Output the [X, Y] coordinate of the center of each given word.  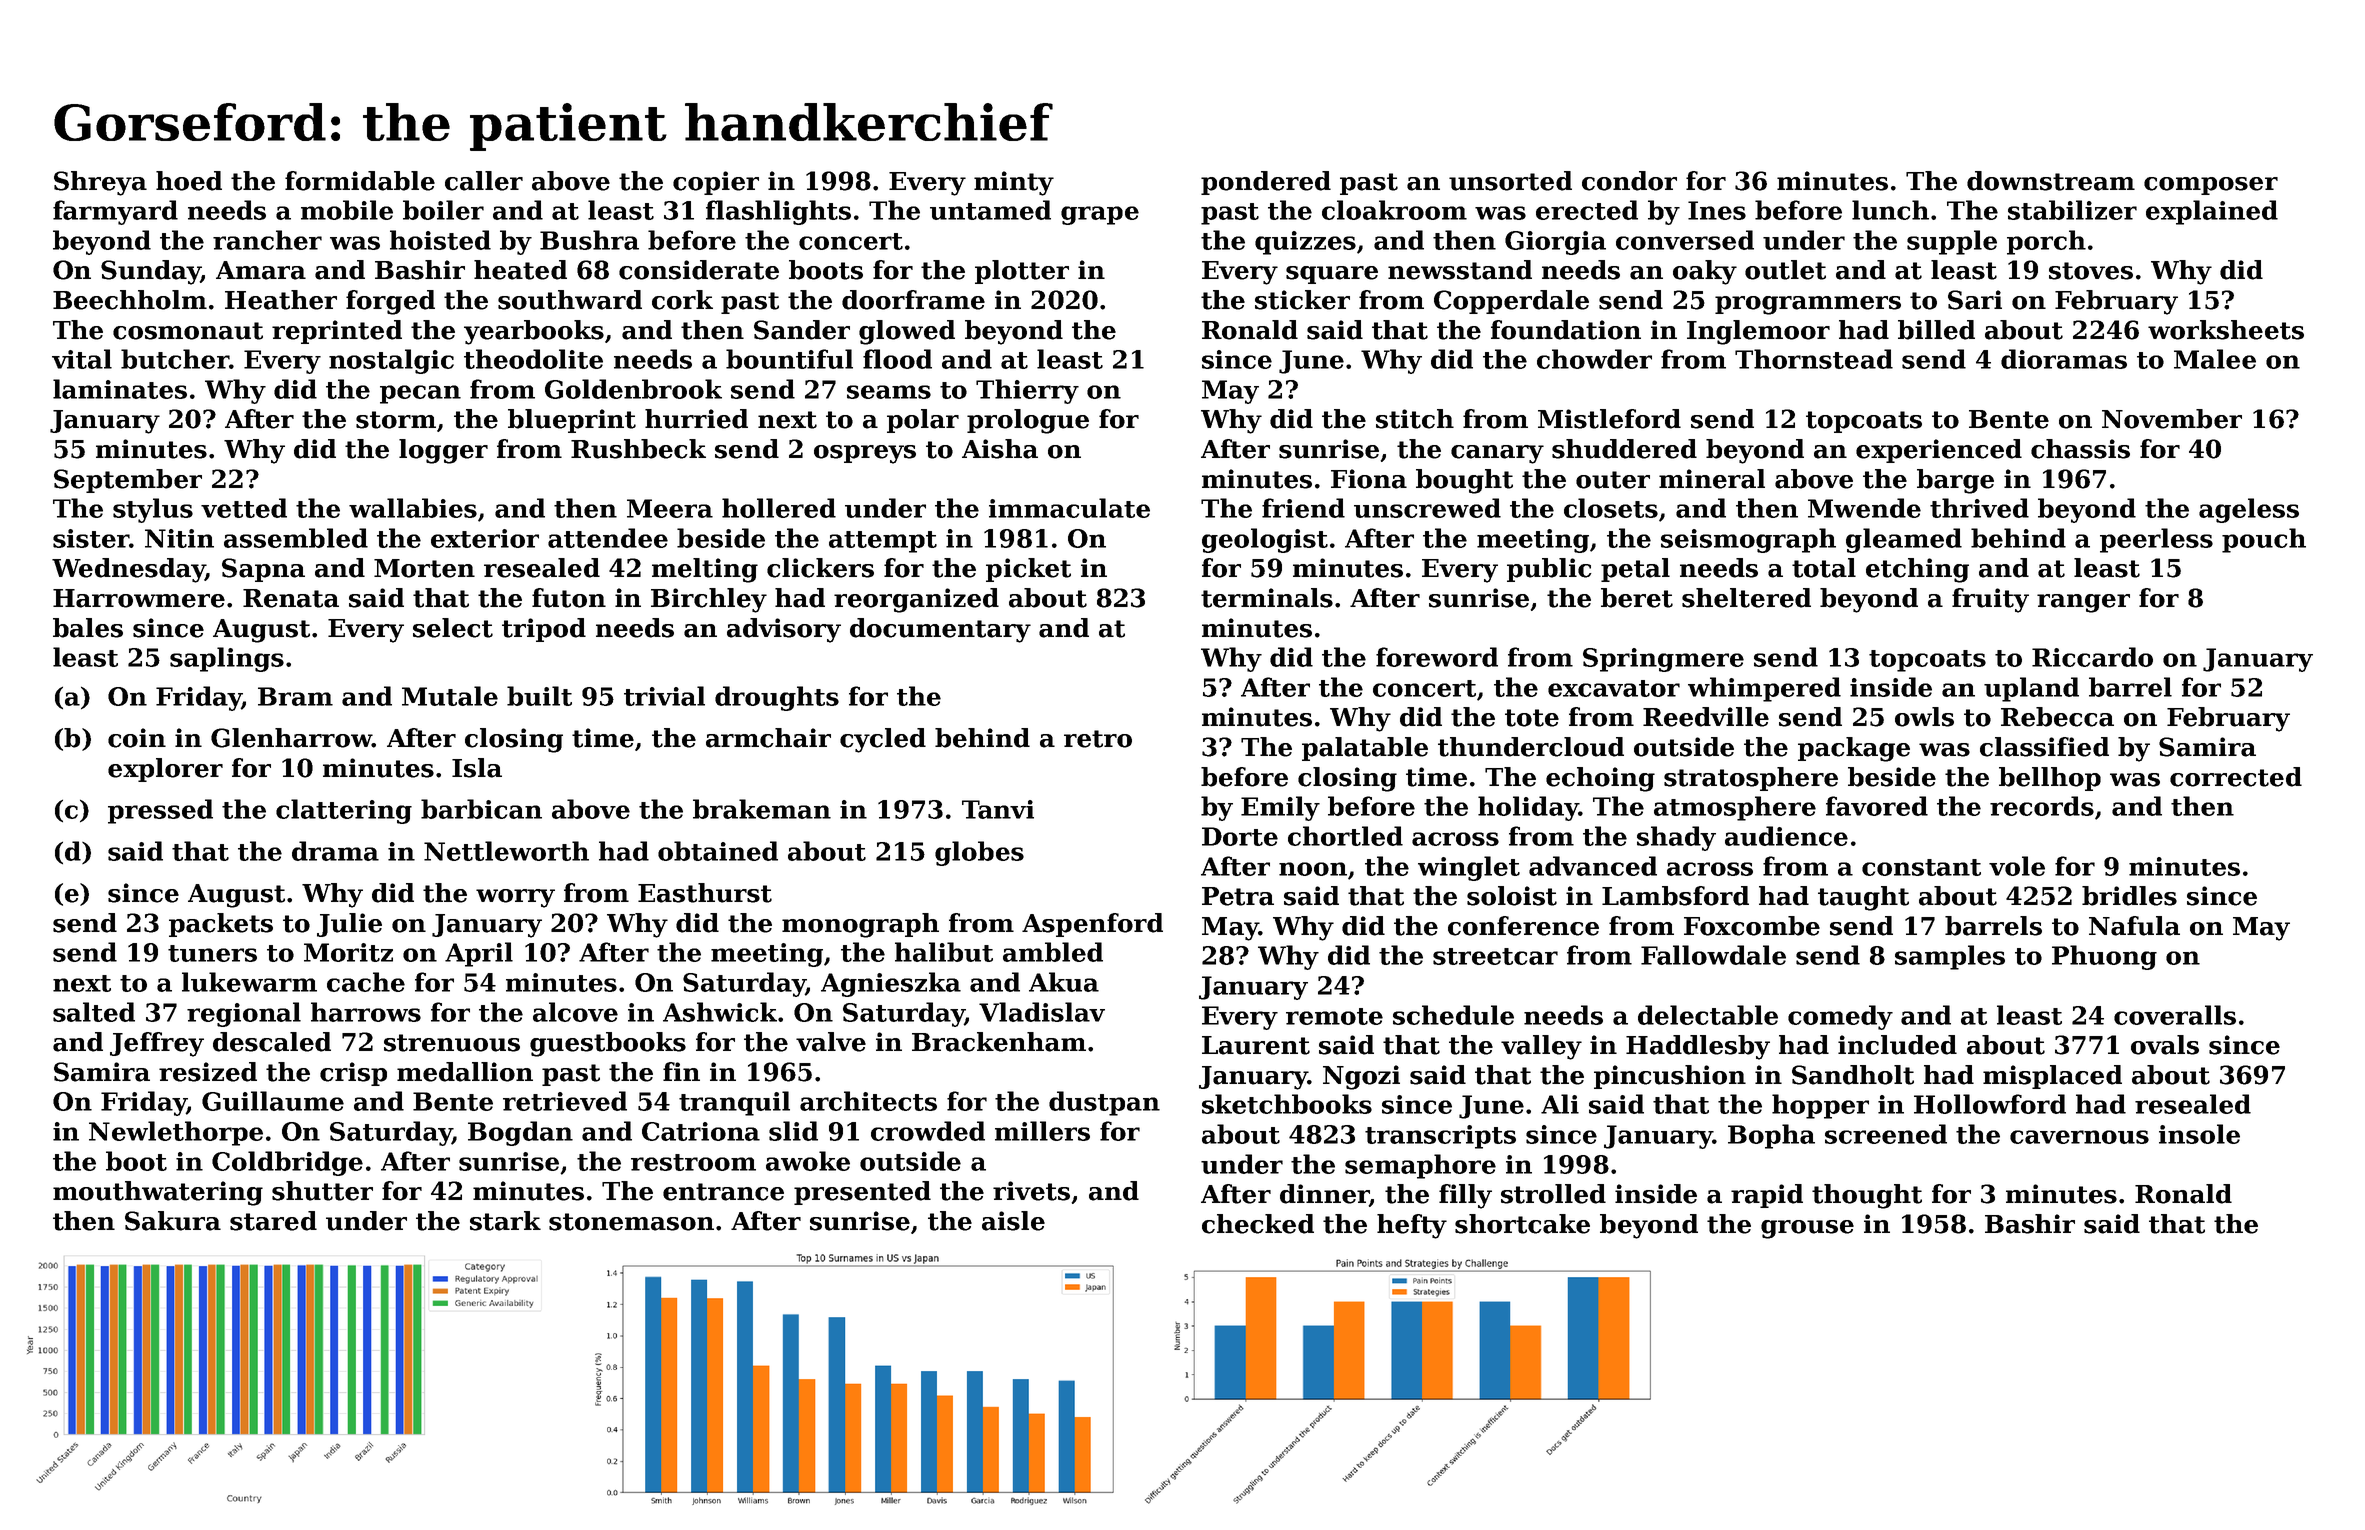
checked [1258, 1224]
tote [1532, 718]
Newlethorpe [176, 1133]
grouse [1807, 1229]
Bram [295, 696]
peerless [2156, 540]
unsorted [1510, 181]
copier [716, 183]
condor [1629, 181]
